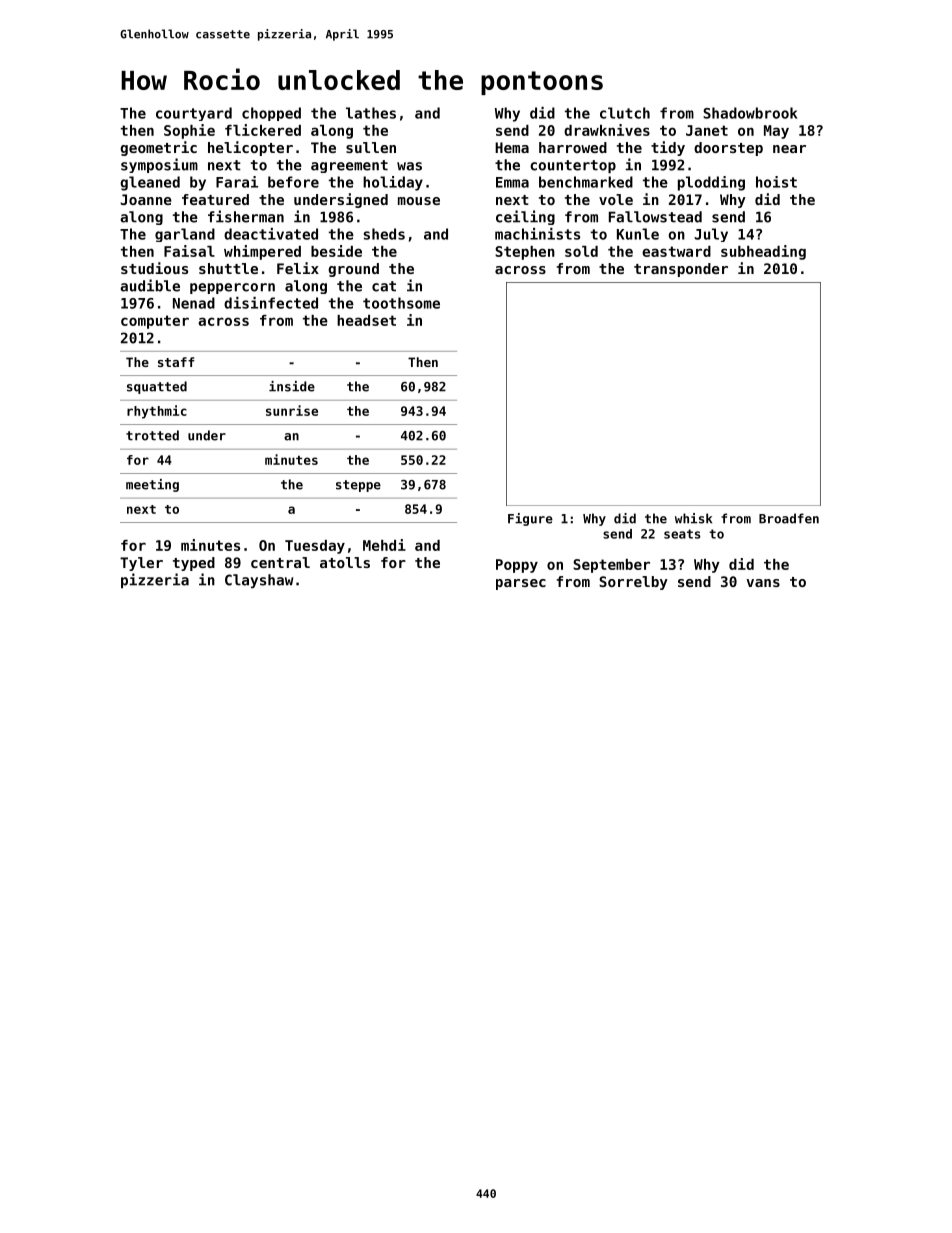  What do you see at coordinates (776, 182) in the page?
I see `hoist` at bounding box center [776, 182].
